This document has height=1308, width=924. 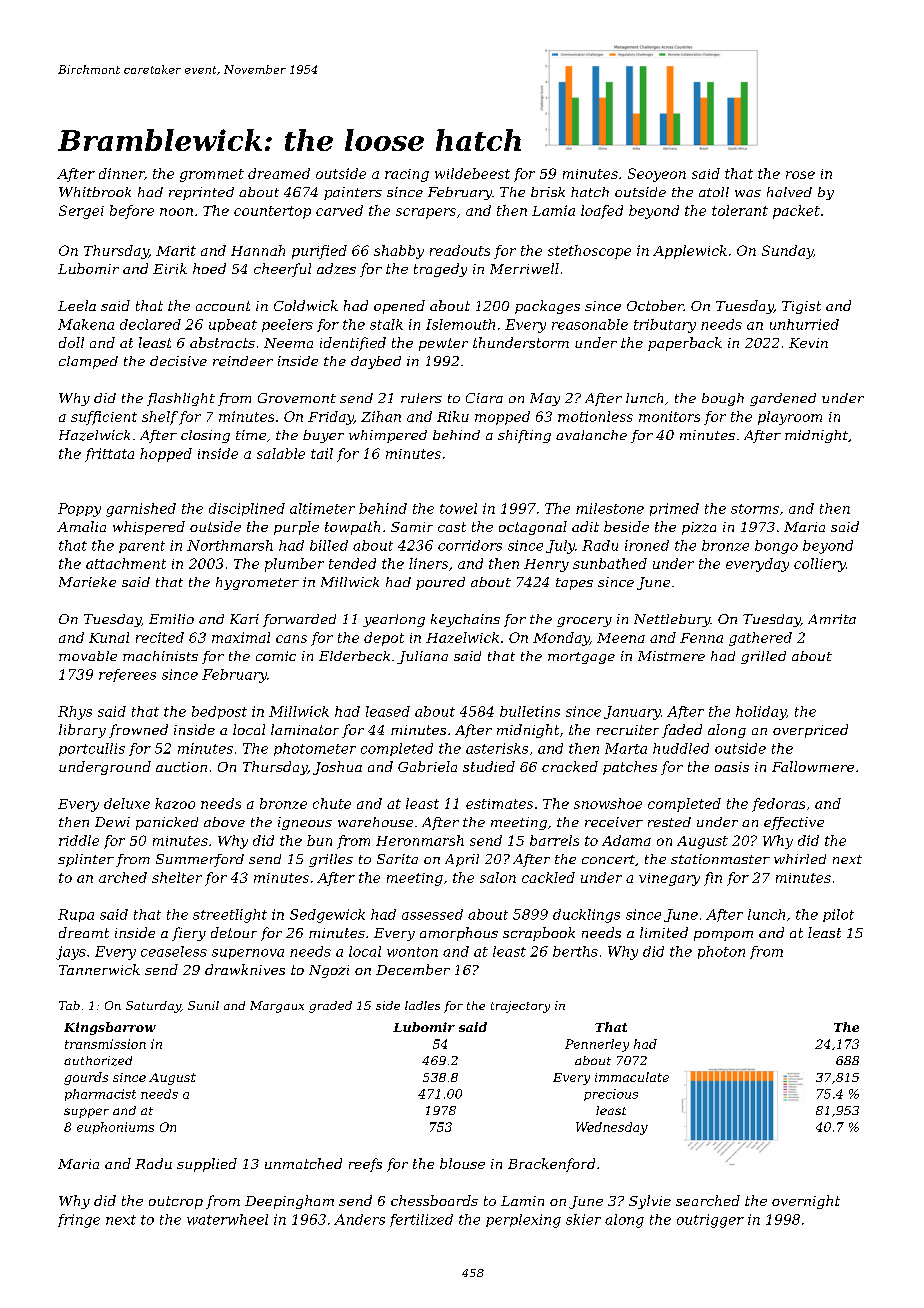 What do you see at coordinates (230, 545) in the document?
I see `Northmarsh` at bounding box center [230, 545].
